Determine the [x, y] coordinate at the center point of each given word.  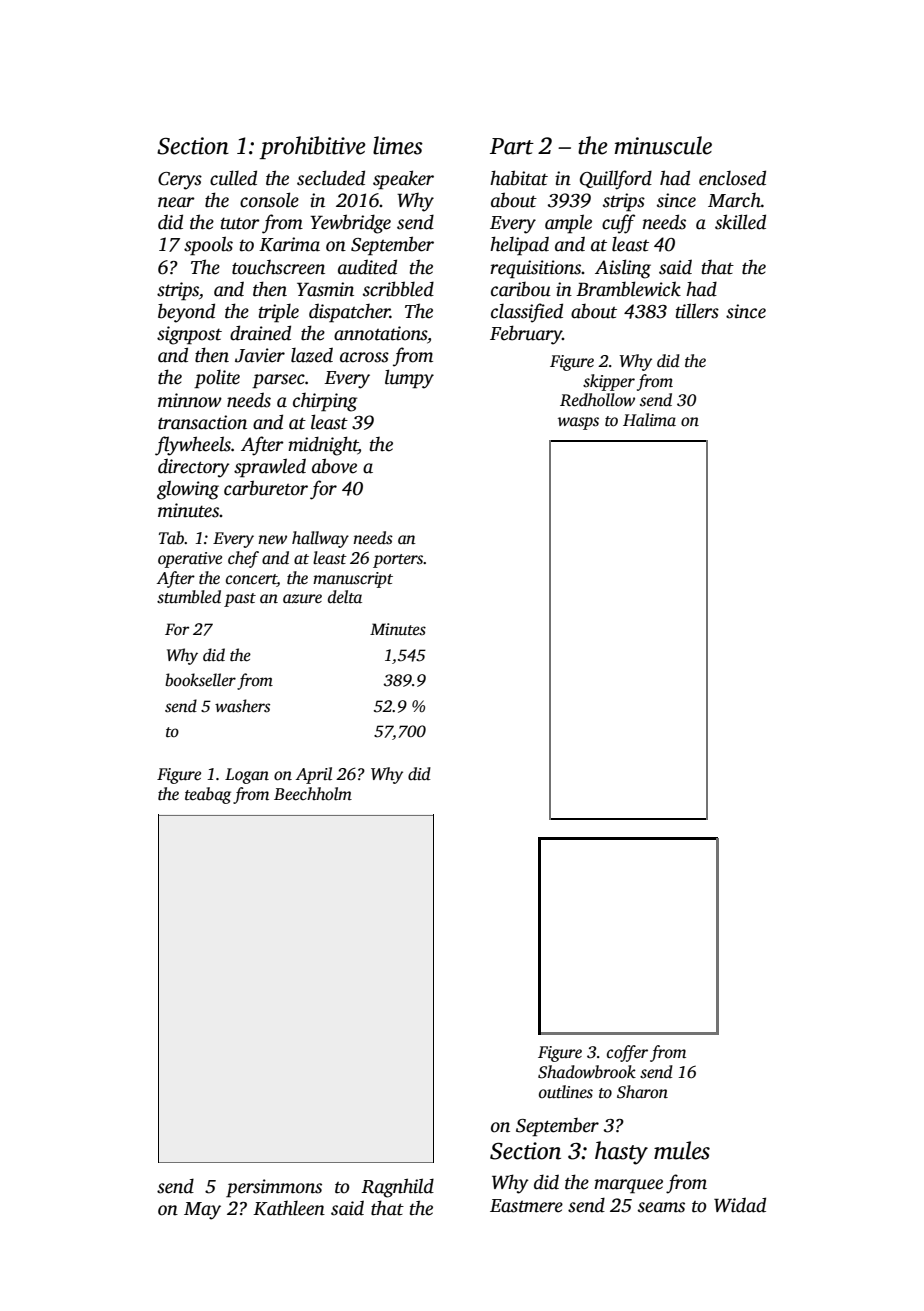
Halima [649, 419]
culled [233, 178]
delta [345, 597]
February [526, 335]
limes [398, 145]
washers [242, 706]
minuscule [663, 145]
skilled [740, 222]
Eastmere [526, 1206]
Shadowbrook [587, 1072]
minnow [190, 400]
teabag [208, 795]
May [202, 1211]
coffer [627, 1053]
